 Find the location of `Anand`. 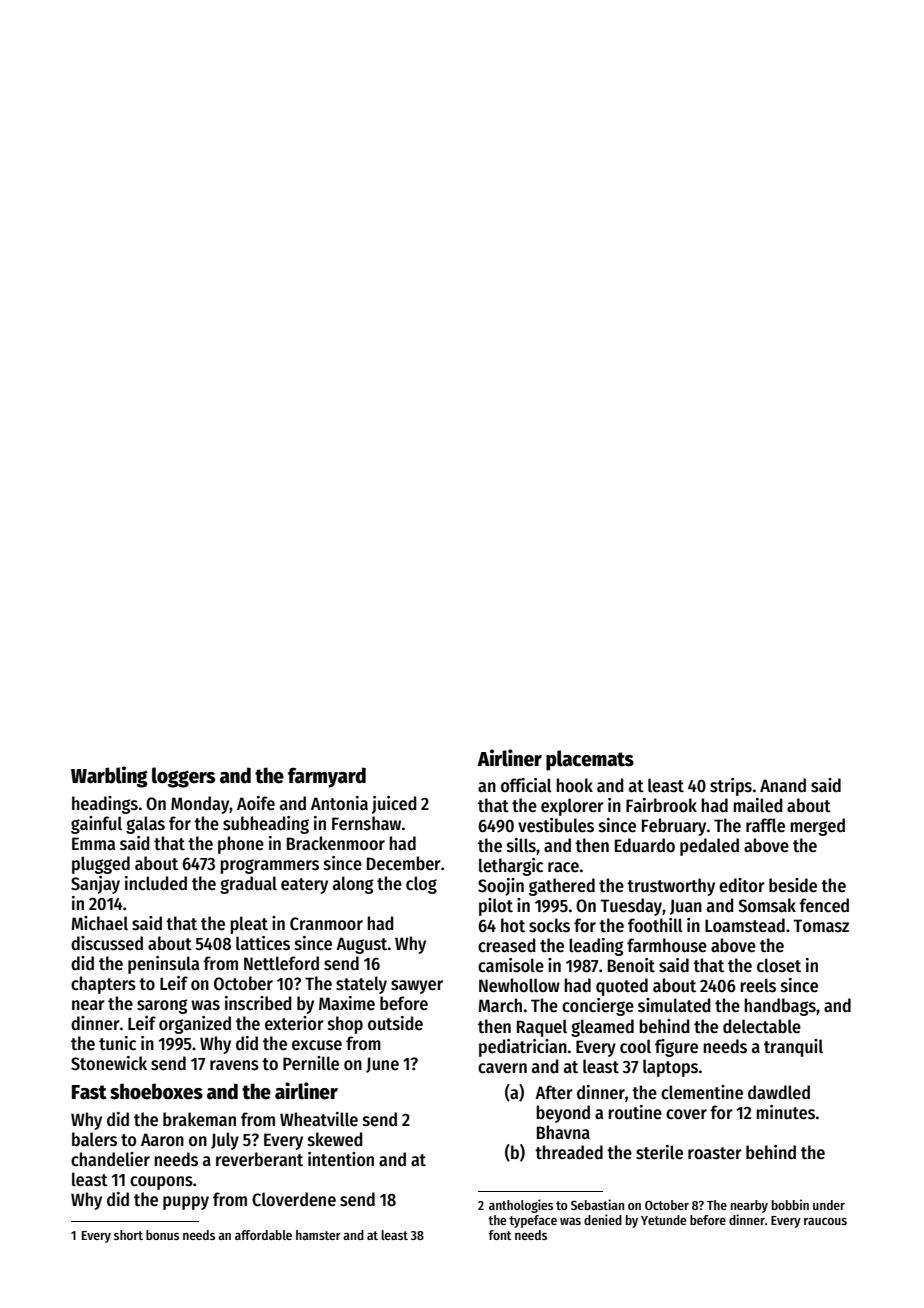

Anand is located at coordinates (783, 785).
